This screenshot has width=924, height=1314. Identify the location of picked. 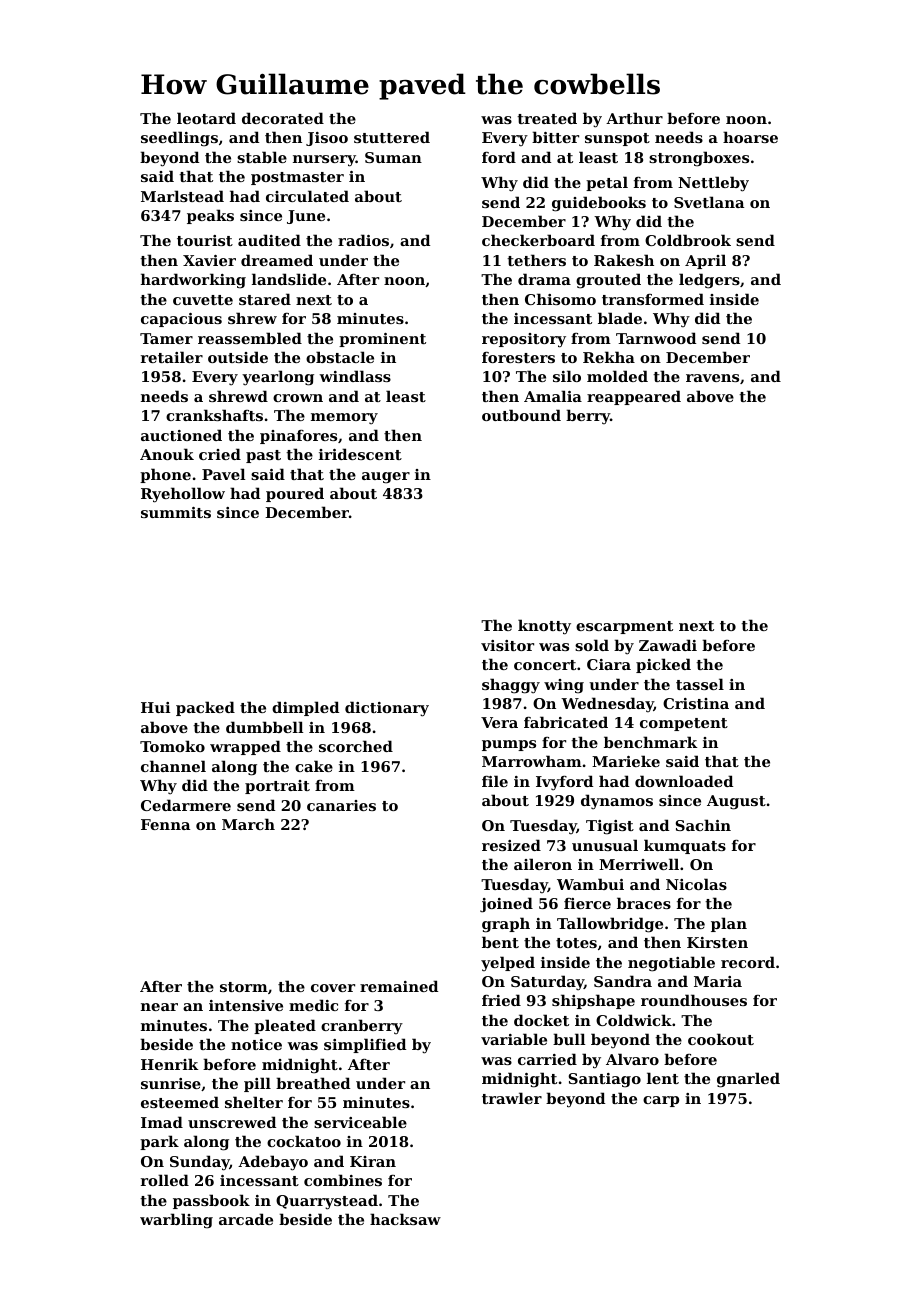
(663, 665).
